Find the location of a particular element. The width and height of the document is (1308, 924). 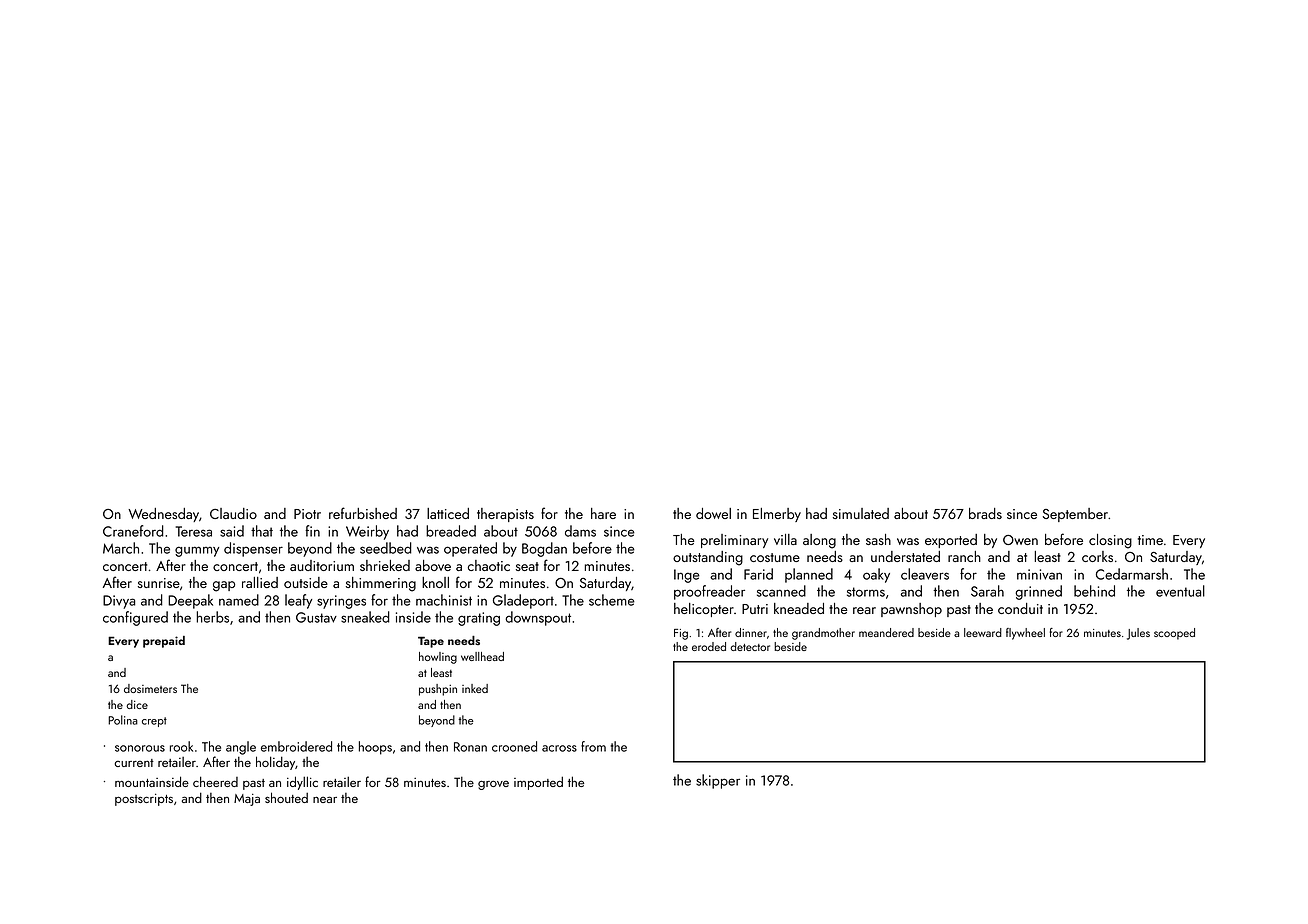

imported is located at coordinates (538, 783).
